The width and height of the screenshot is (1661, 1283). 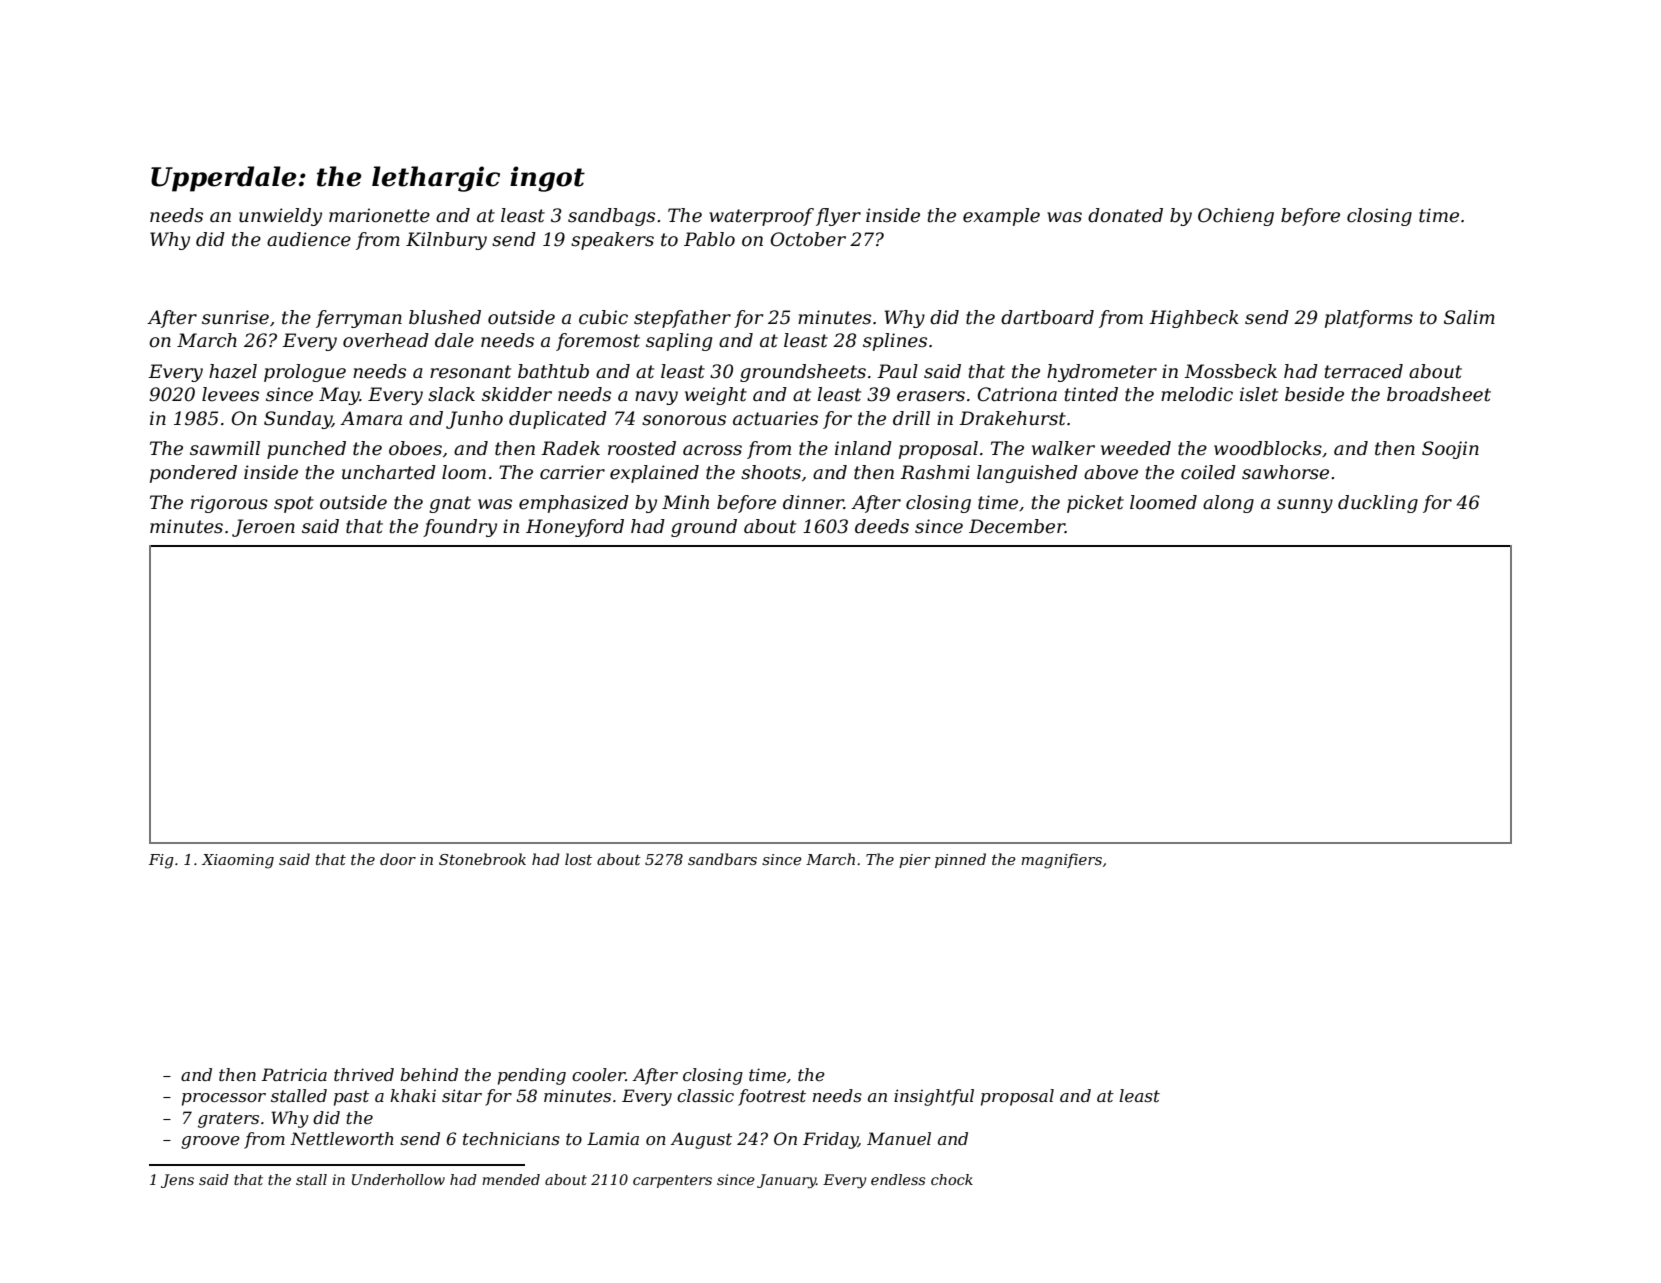 I want to click on along, so click(x=1228, y=504).
